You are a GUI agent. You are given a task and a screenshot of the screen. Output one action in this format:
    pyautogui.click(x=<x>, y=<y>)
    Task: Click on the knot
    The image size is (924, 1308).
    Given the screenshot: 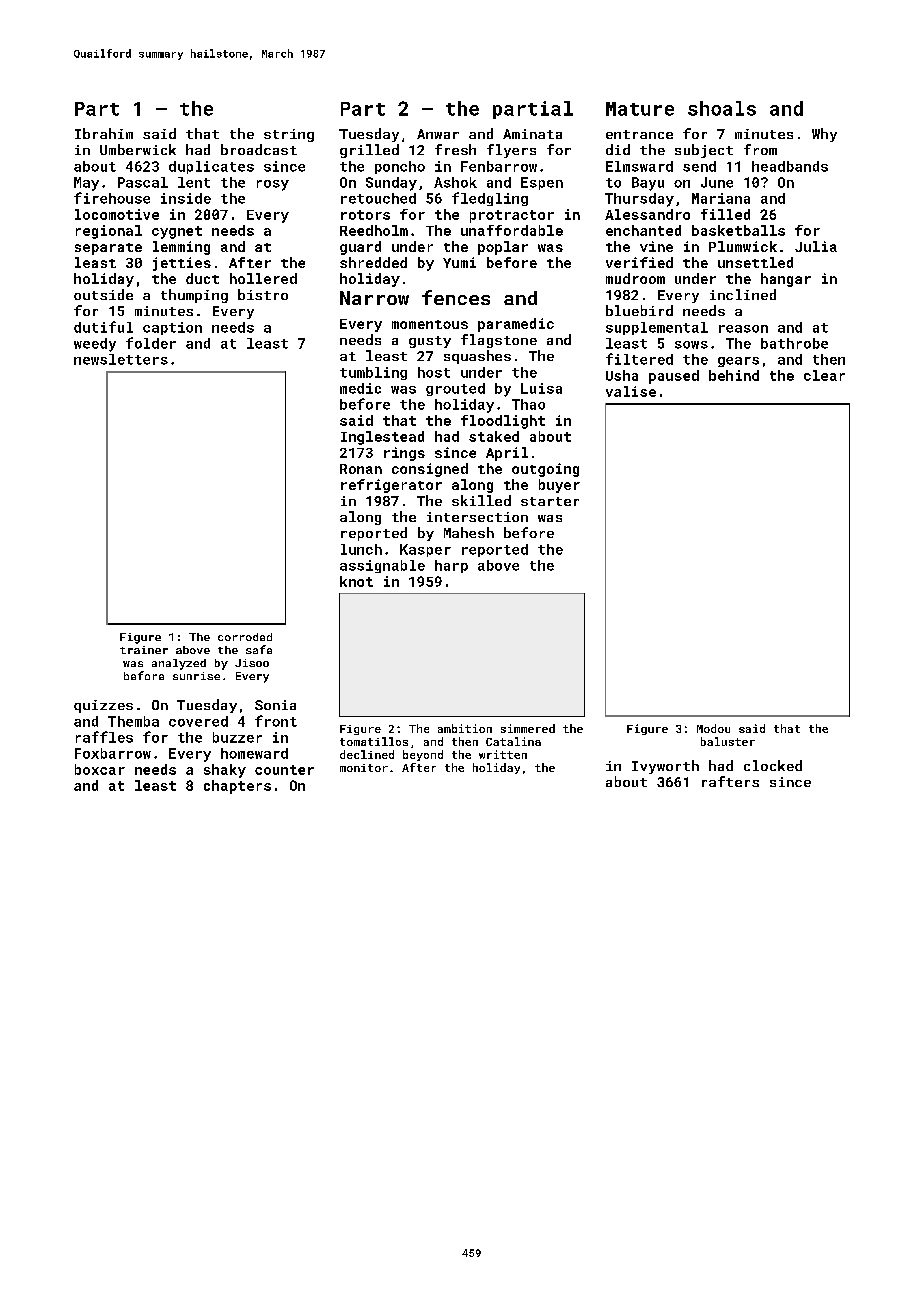 What is the action you would take?
    pyautogui.click(x=356, y=581)
